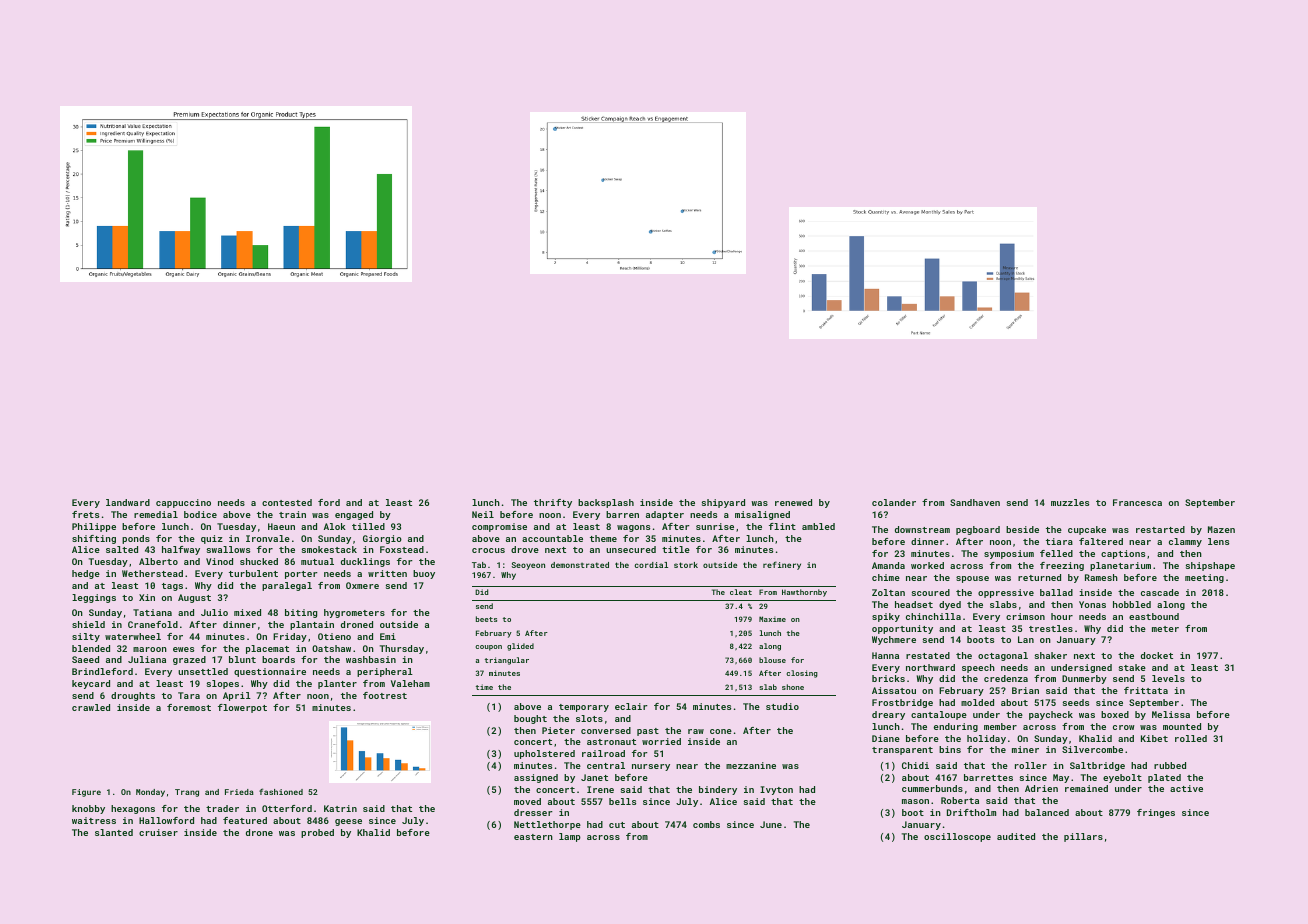 The width and height of the document is (1308, 924). What do you see at coordinates (1218, 541) in the document?
I see `lens` at bounding box center [1218, 541].
